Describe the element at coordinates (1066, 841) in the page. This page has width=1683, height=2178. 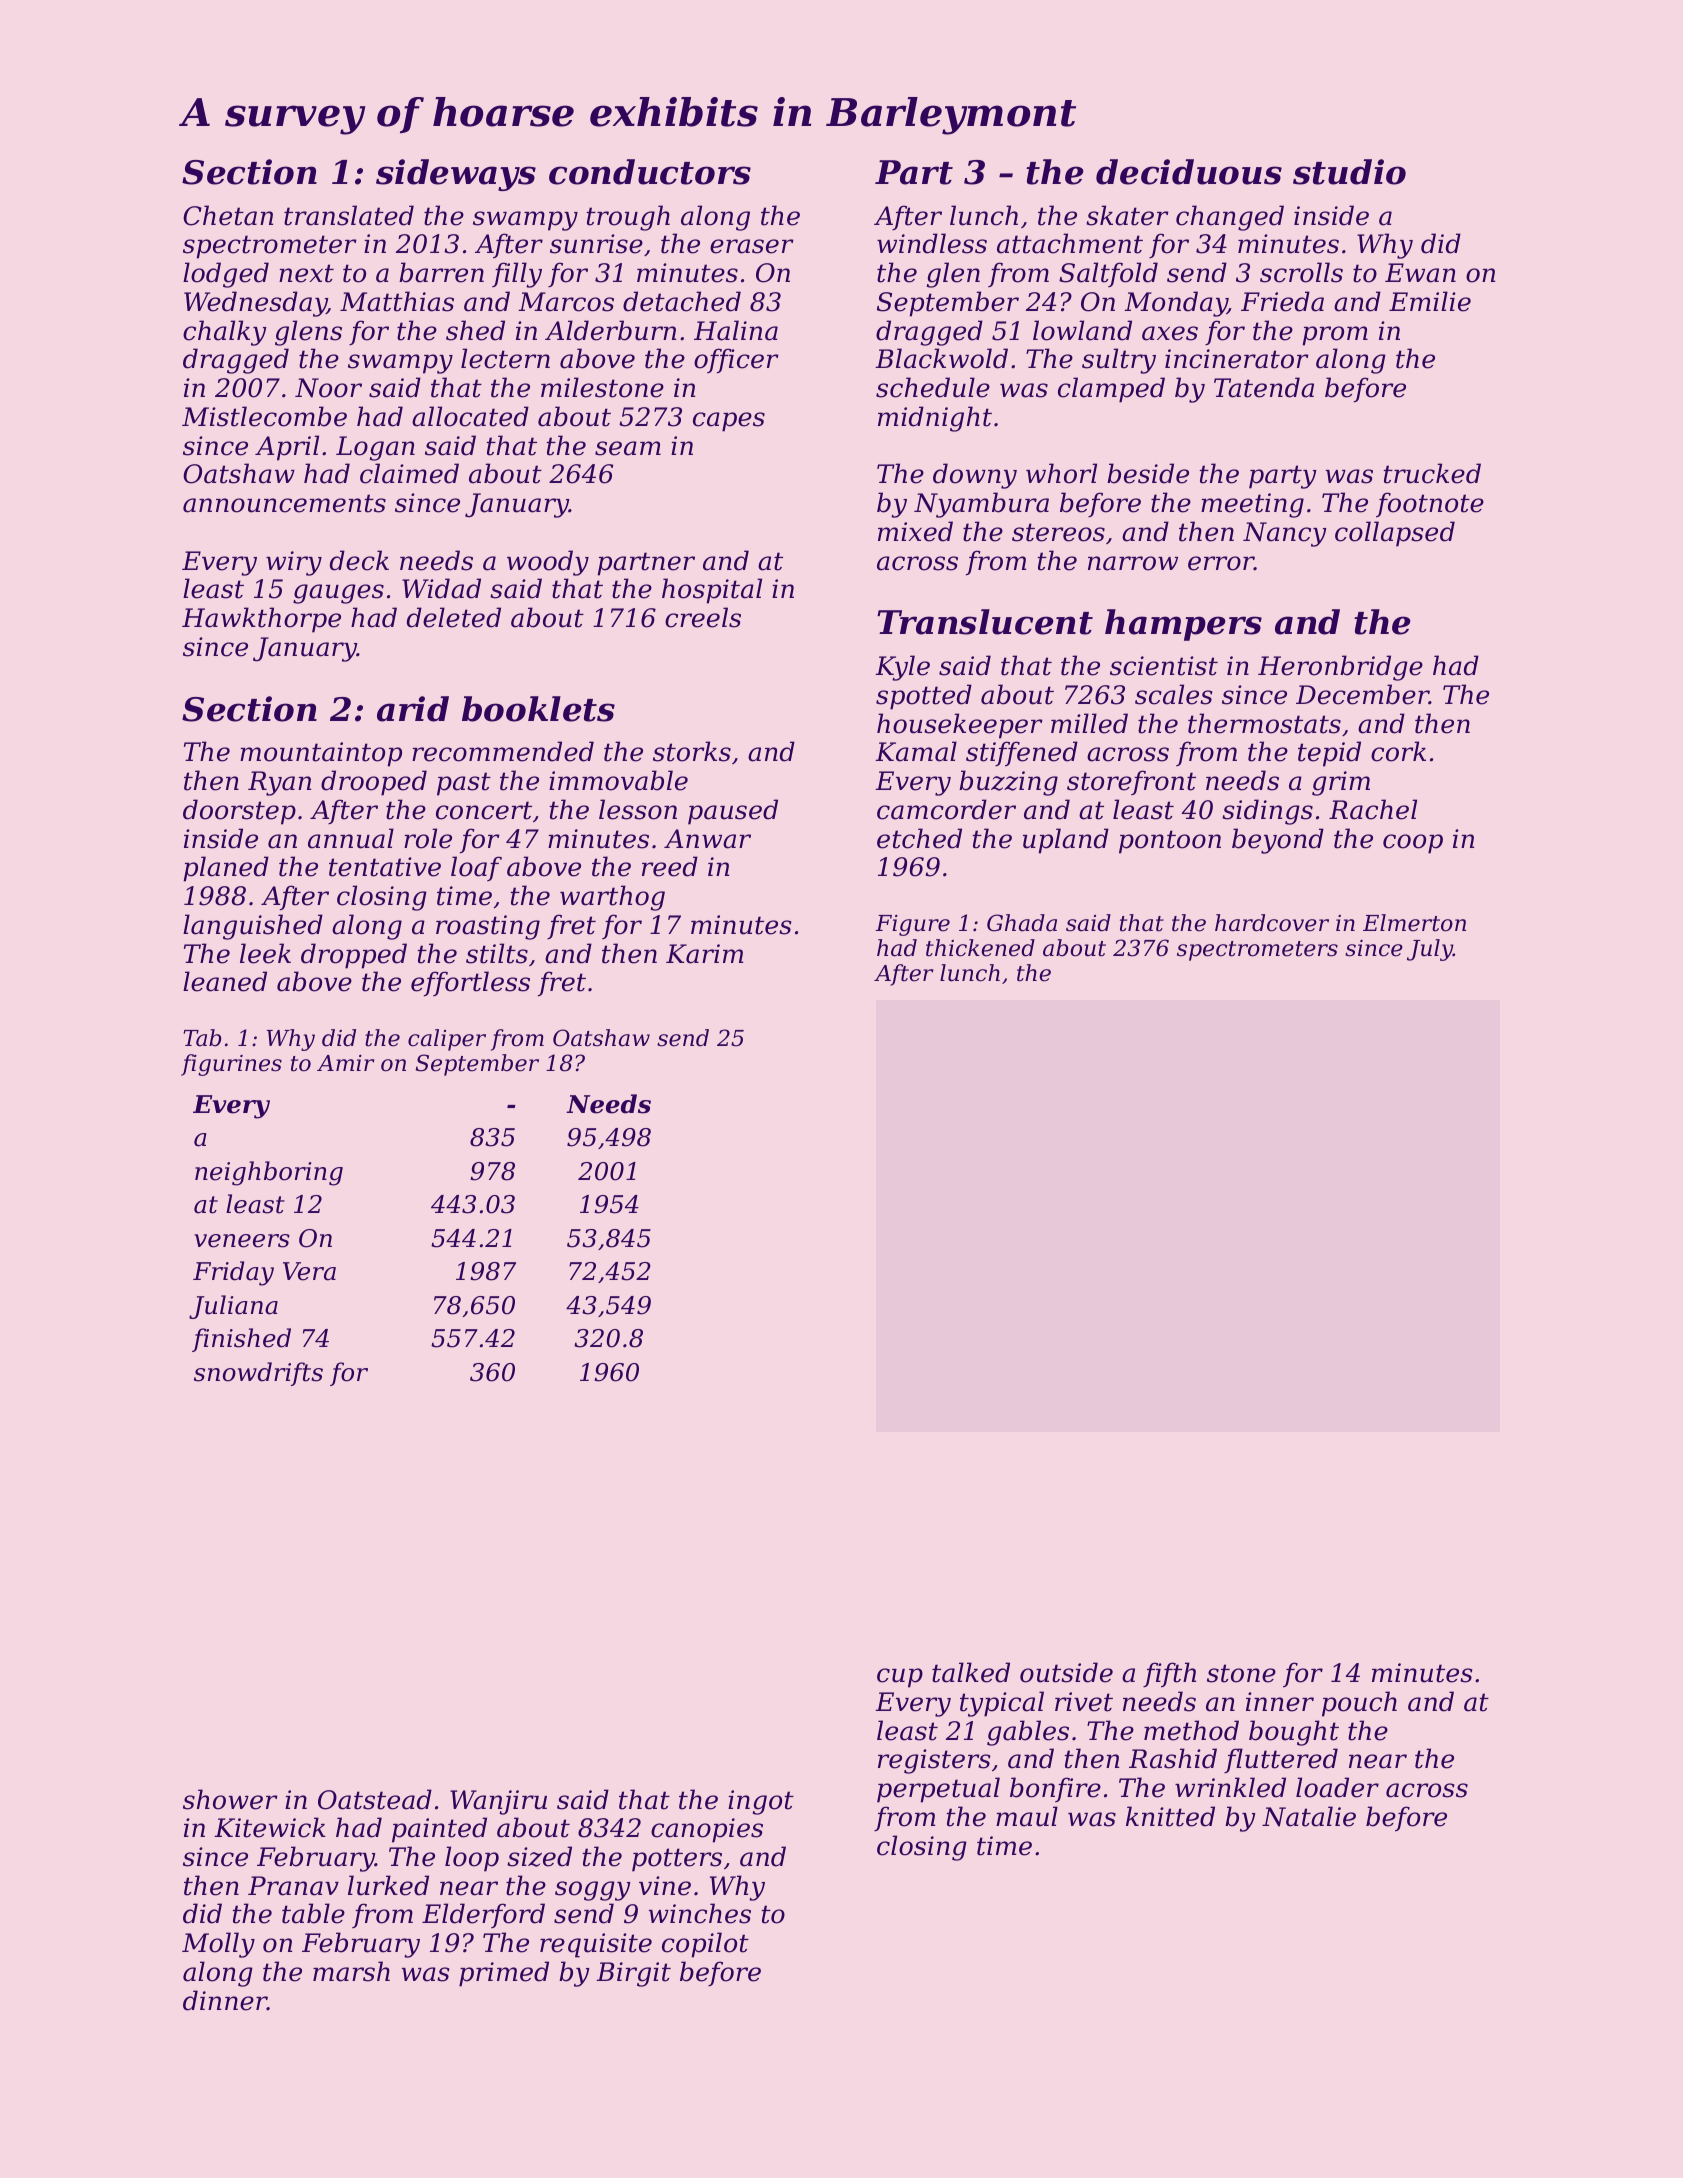
I see `upland` at that location.
